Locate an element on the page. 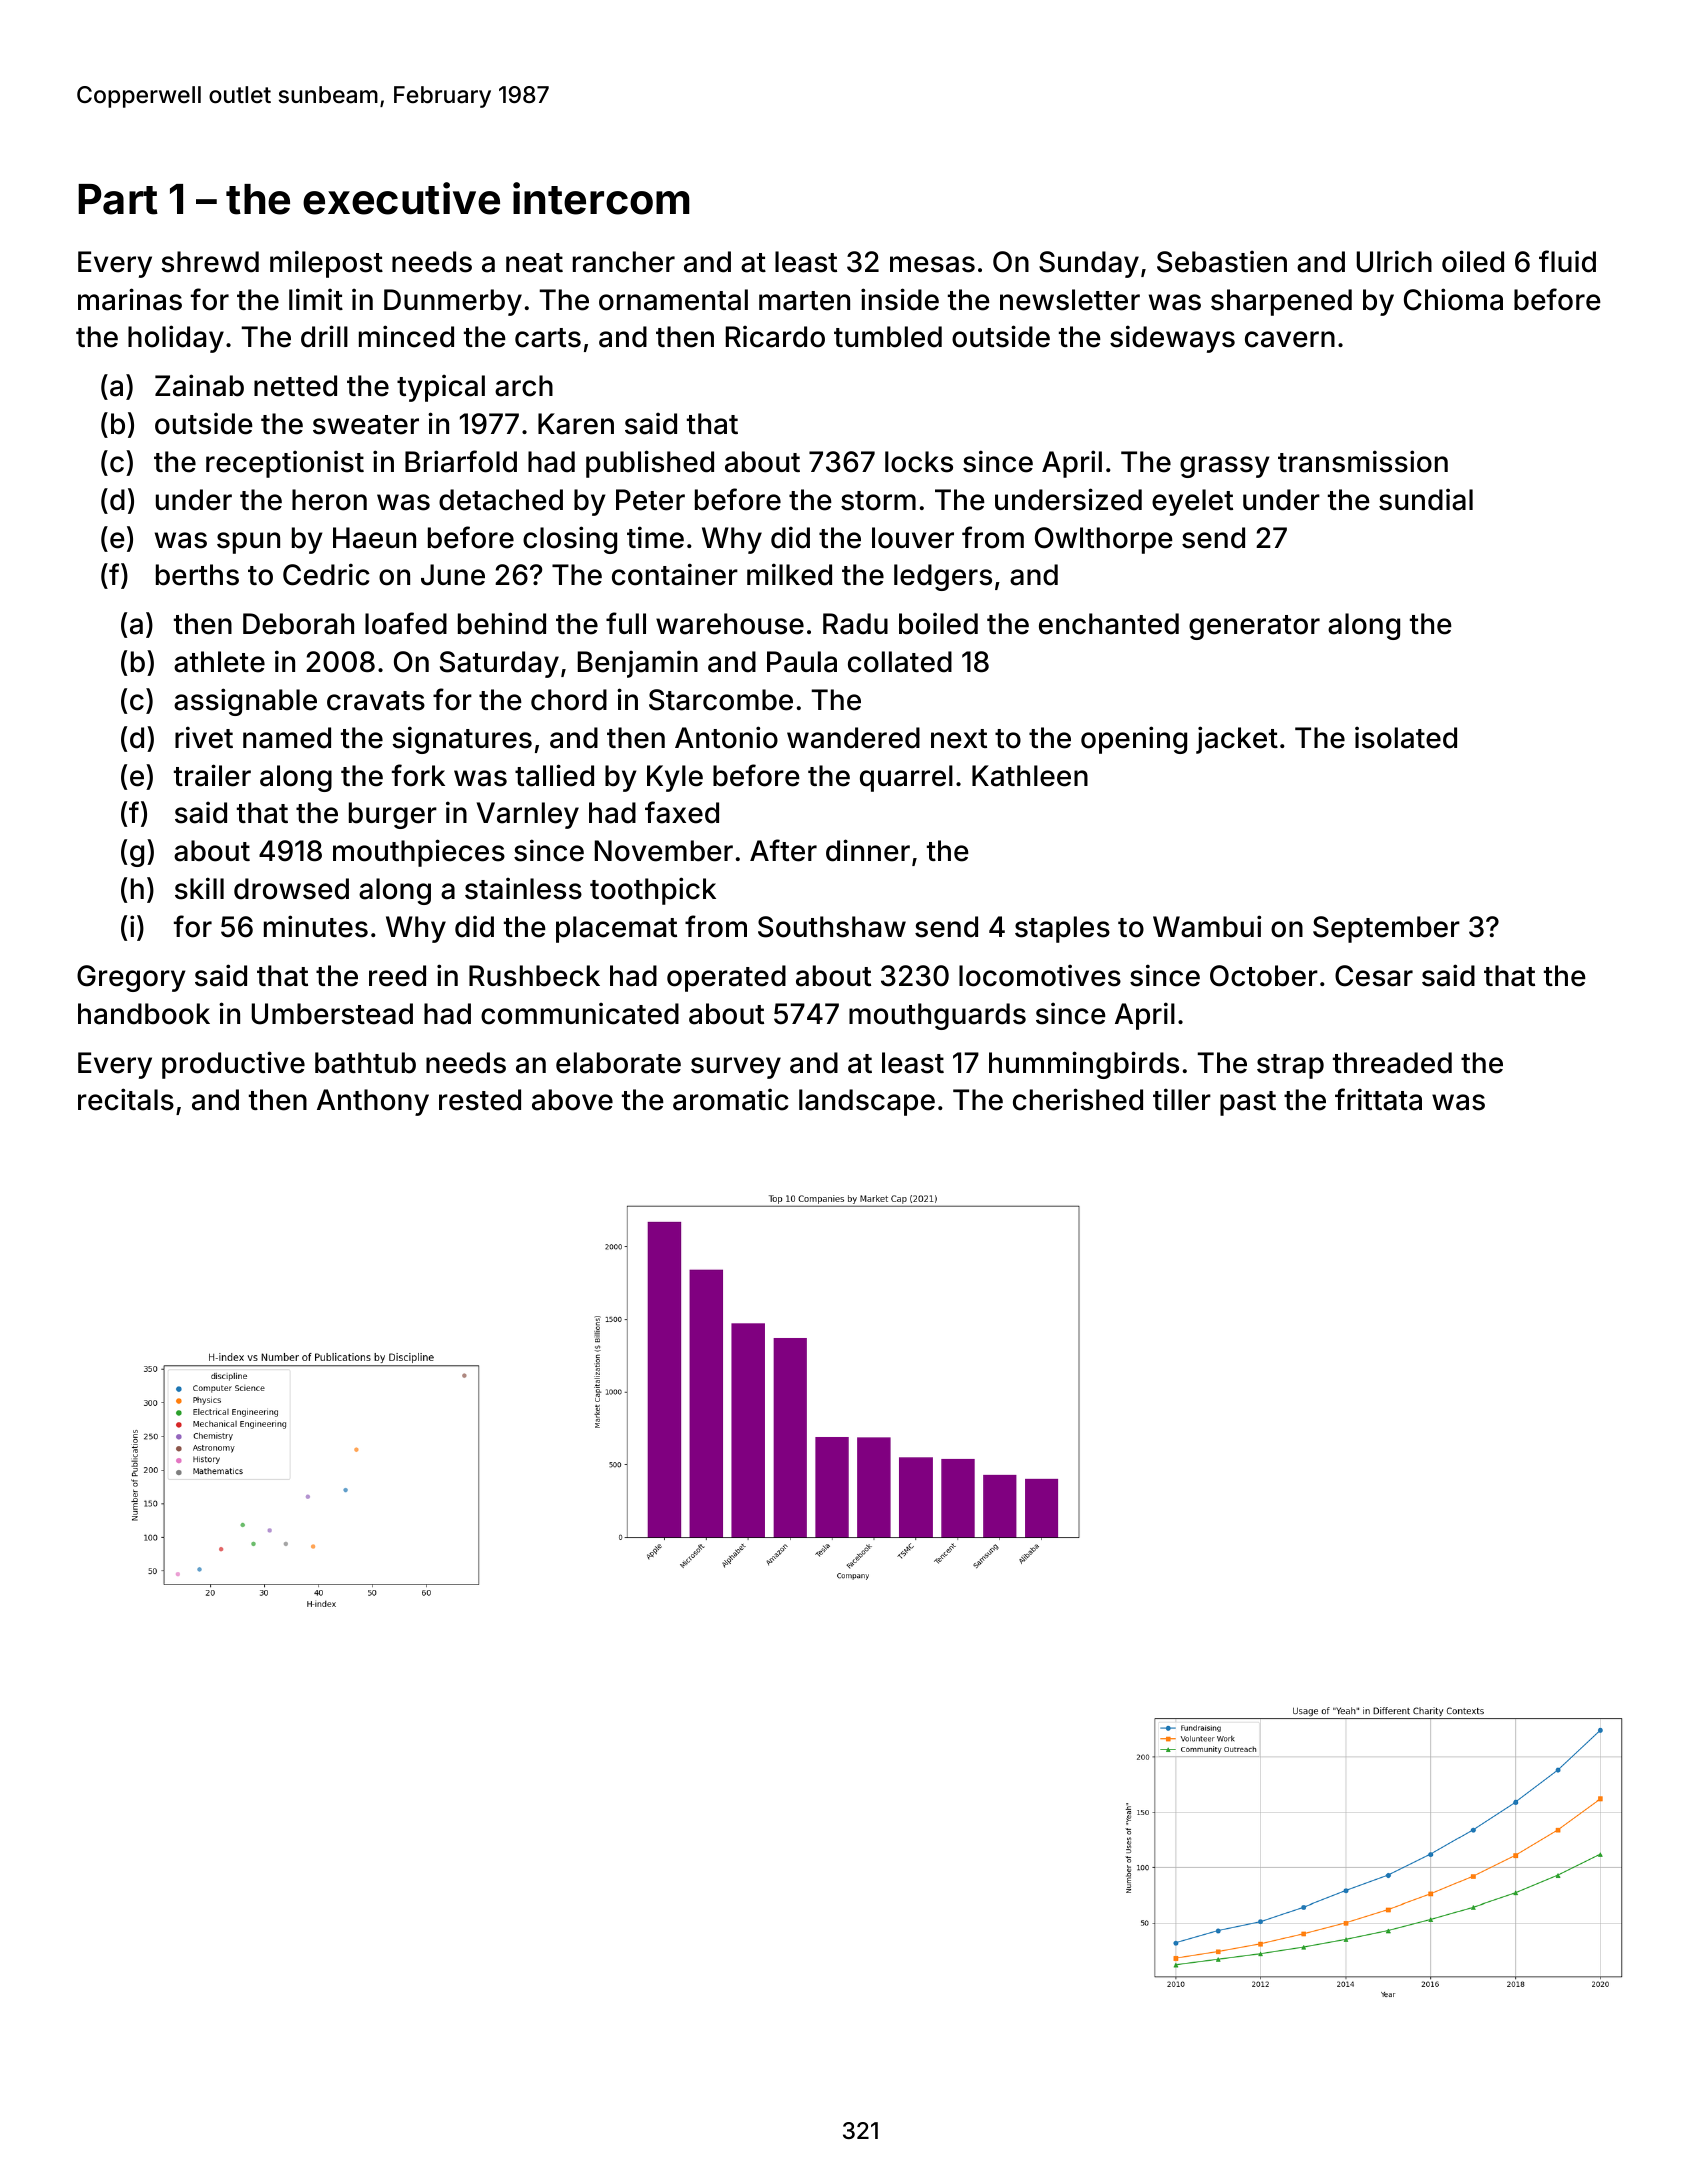 The height and width of the page is (2178, 1683). Part is located at coordinates (118, 199).
